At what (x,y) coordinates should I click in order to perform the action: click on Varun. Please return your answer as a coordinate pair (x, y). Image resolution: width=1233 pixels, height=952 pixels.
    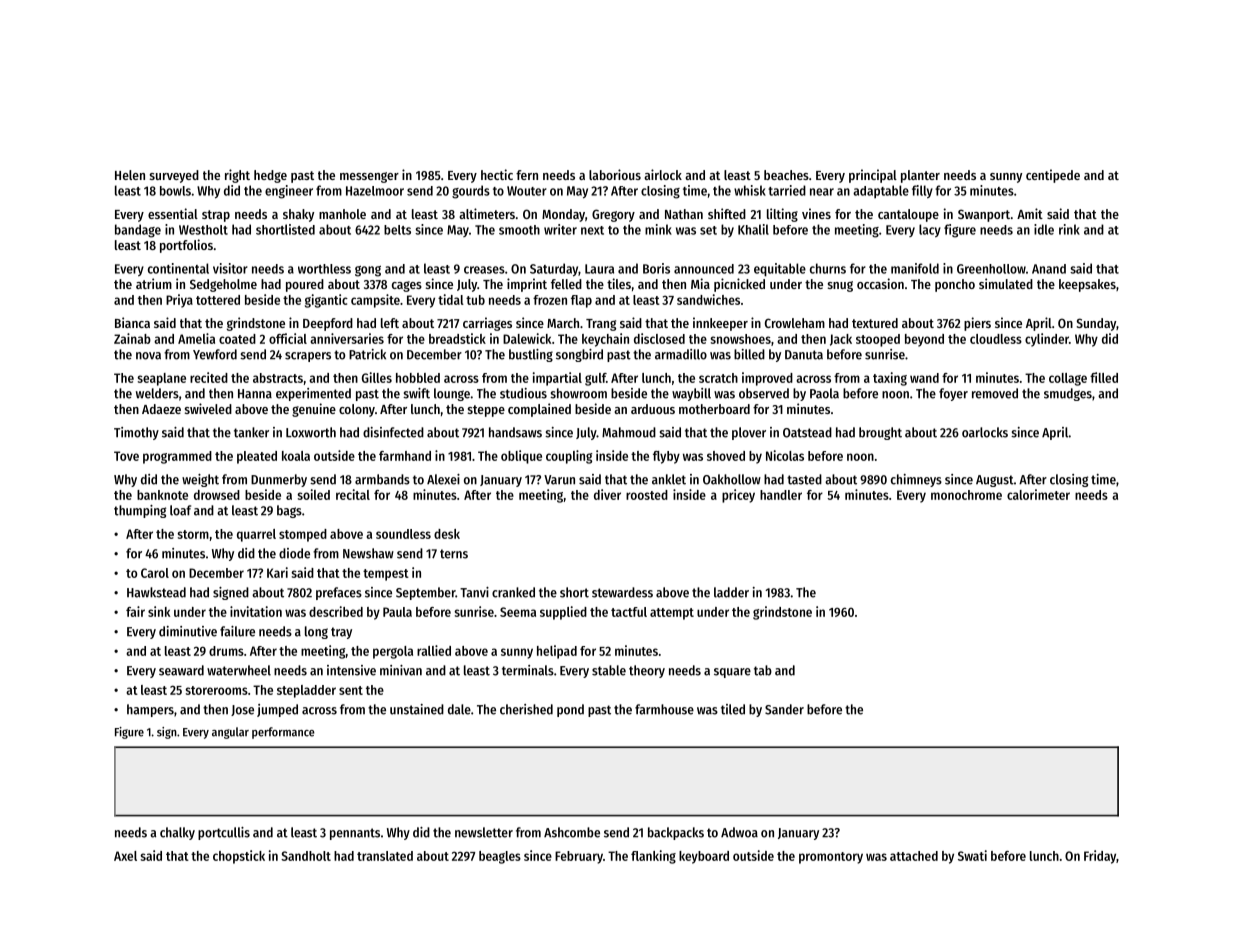
    Looking at the image, I should click on (559, 480).
